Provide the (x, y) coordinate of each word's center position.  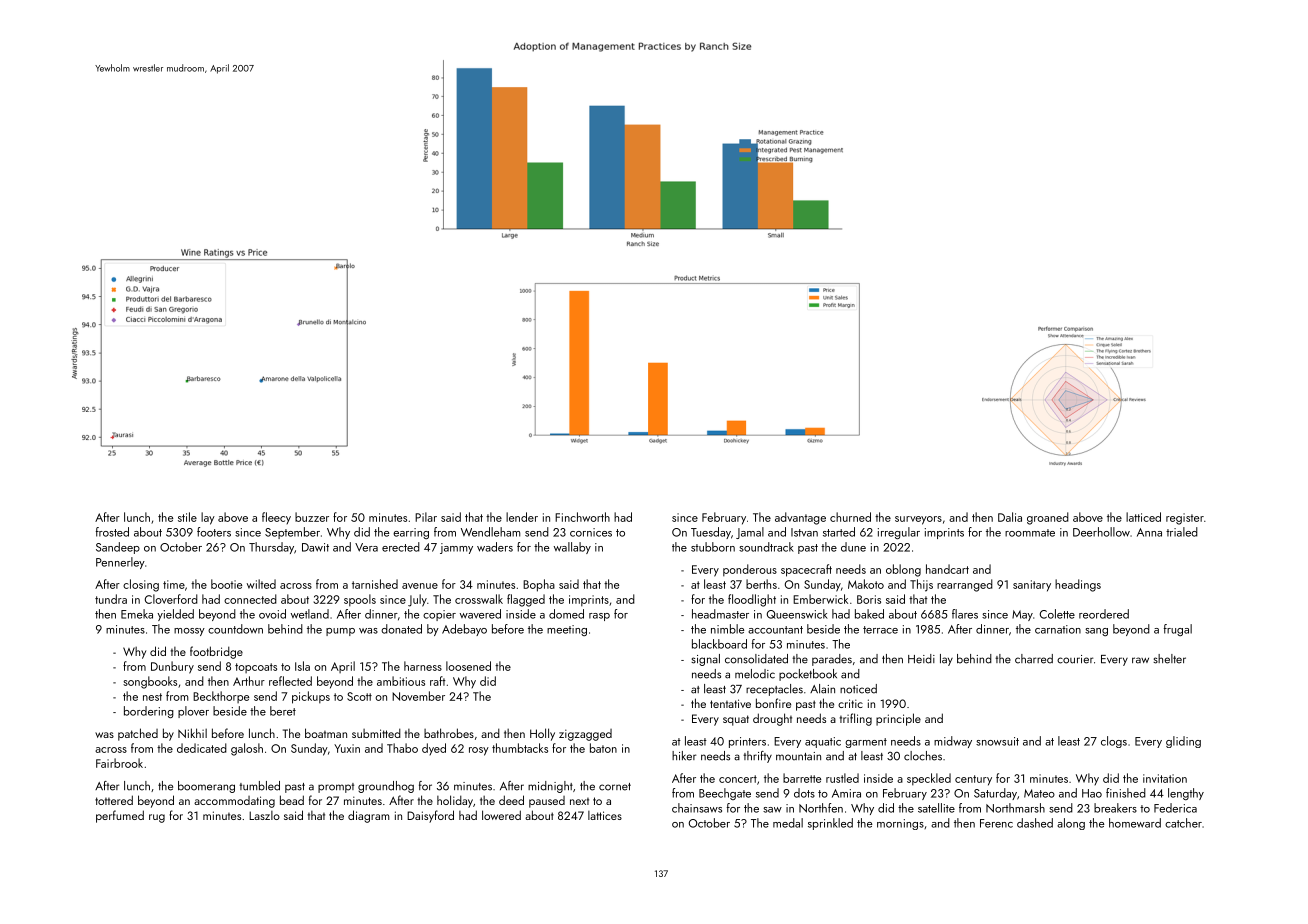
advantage (800, 518)
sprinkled (830, 824)
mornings (900, 824)
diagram (369, 816)
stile (187, 517)
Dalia (1010, 517)
